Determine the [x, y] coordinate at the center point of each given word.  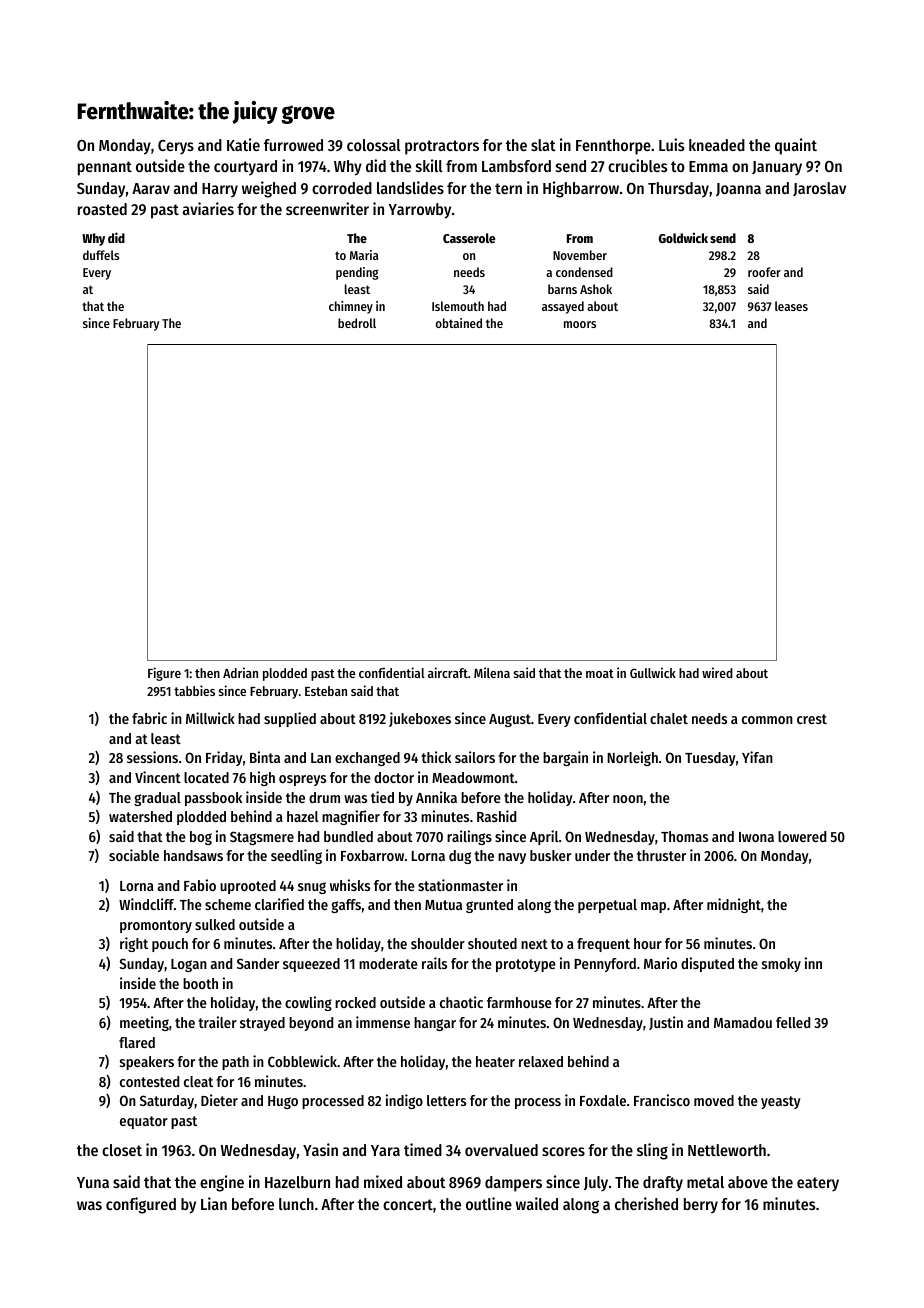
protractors [442, 147]
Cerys [176, 147]
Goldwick [683, 237]
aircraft [448, 672]
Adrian [240, 672]
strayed [262, 1024]
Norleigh [632, 758]
